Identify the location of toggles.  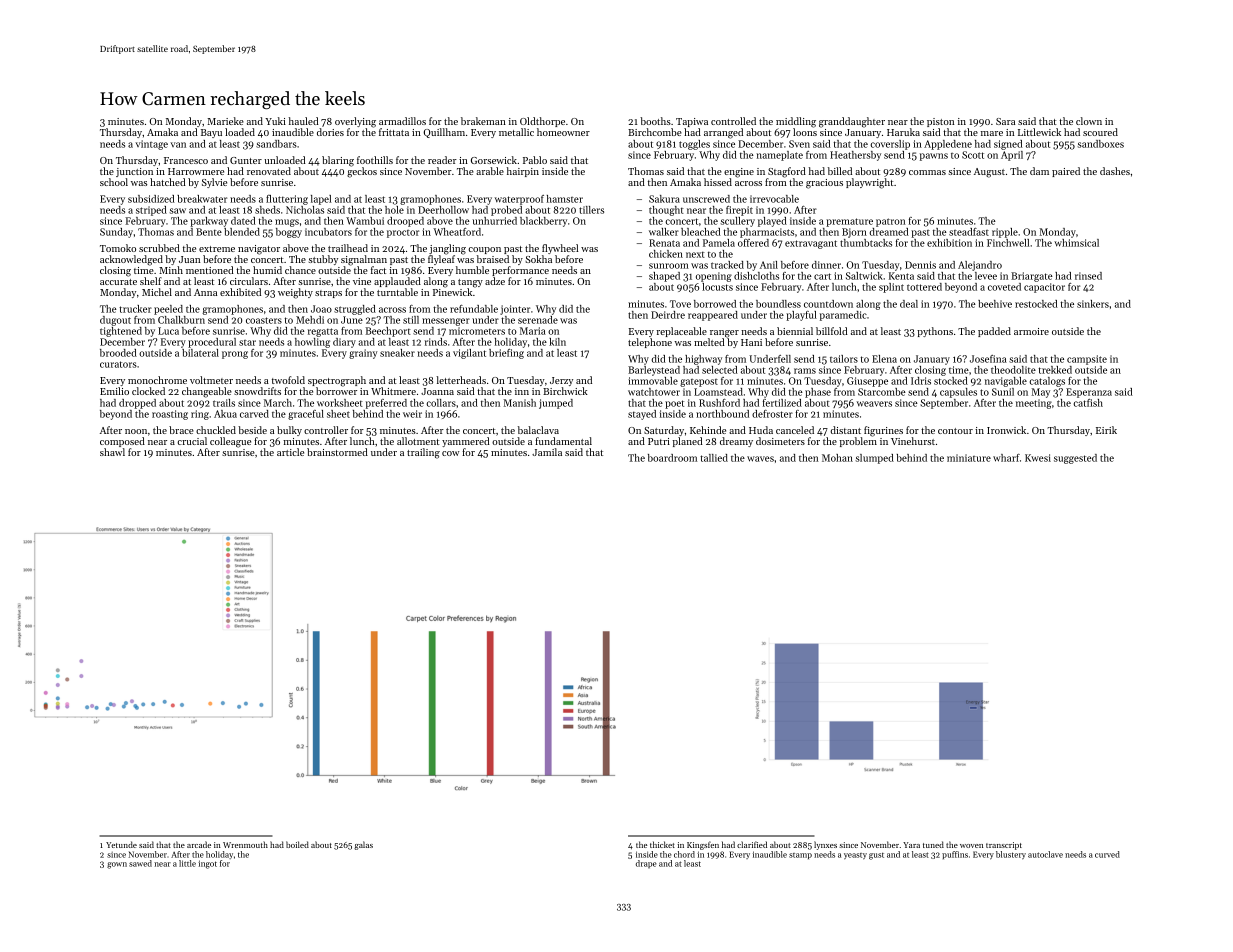
(694, 145).
